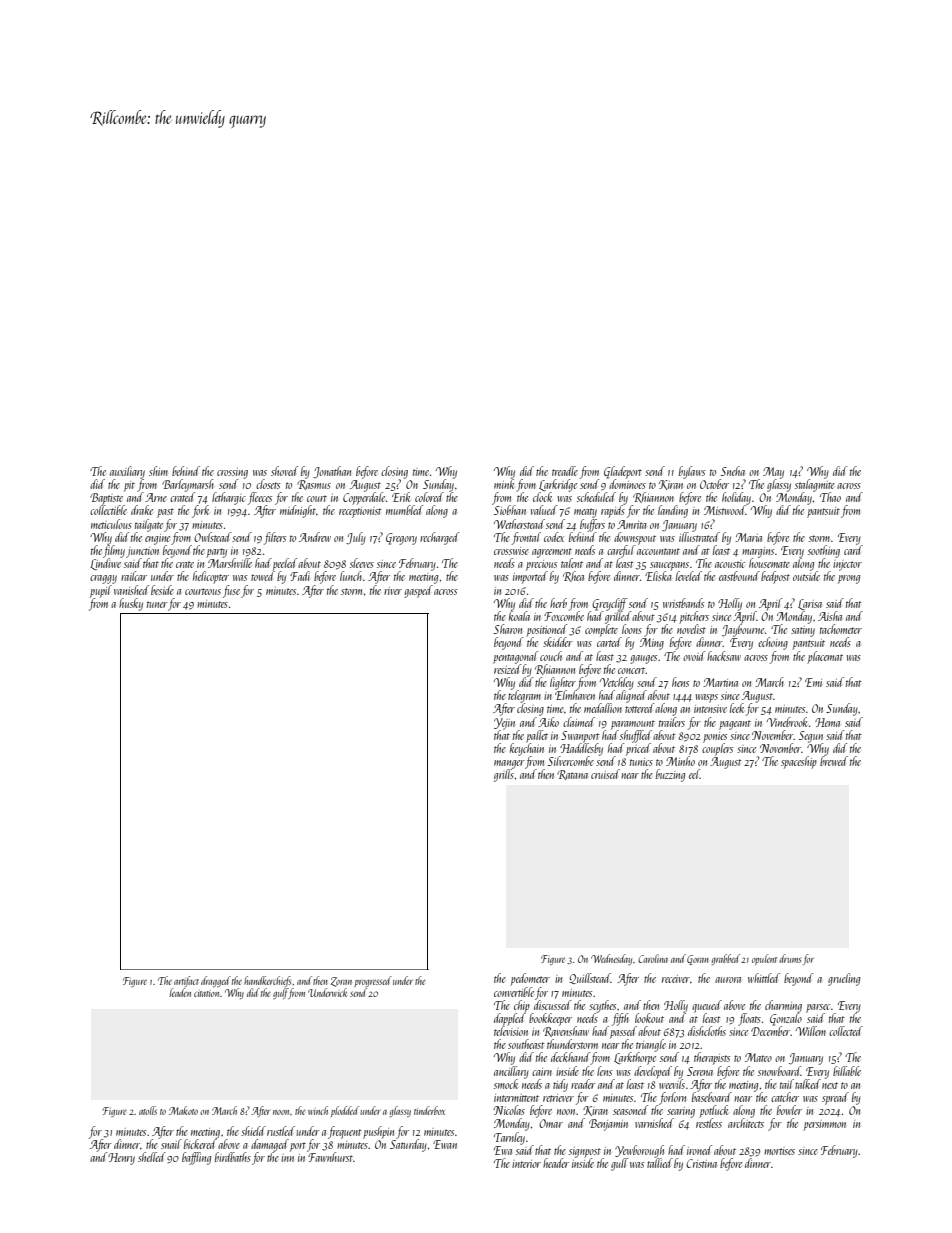 Image resolution: width=952 pixels, height=1233 pixels. Describe the element at coordinates (504, 775) in the page. I see `grills` at that location.
